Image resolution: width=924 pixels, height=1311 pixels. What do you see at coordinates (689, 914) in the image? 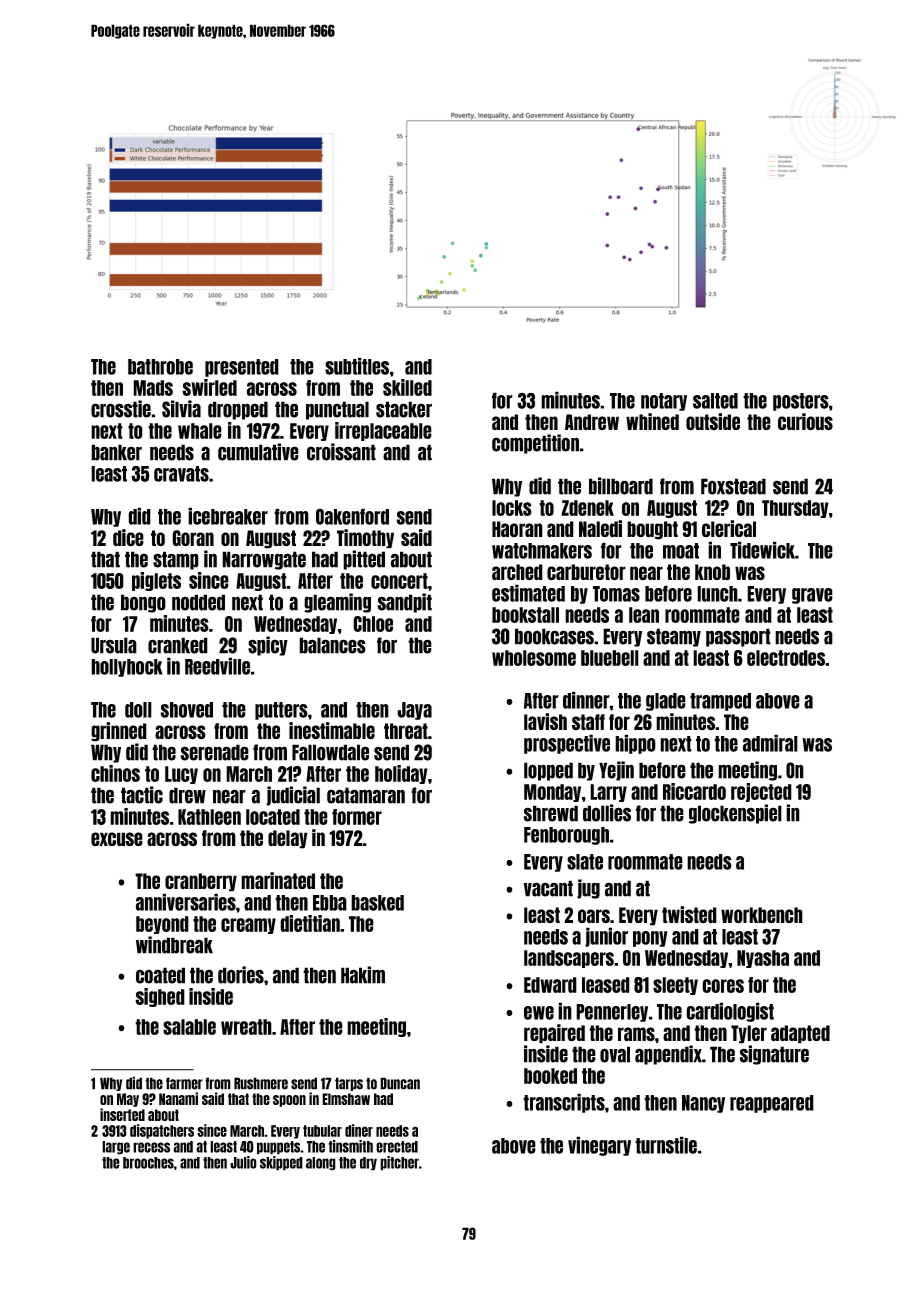
I see `twisted` at bounding box center [689, 914].
